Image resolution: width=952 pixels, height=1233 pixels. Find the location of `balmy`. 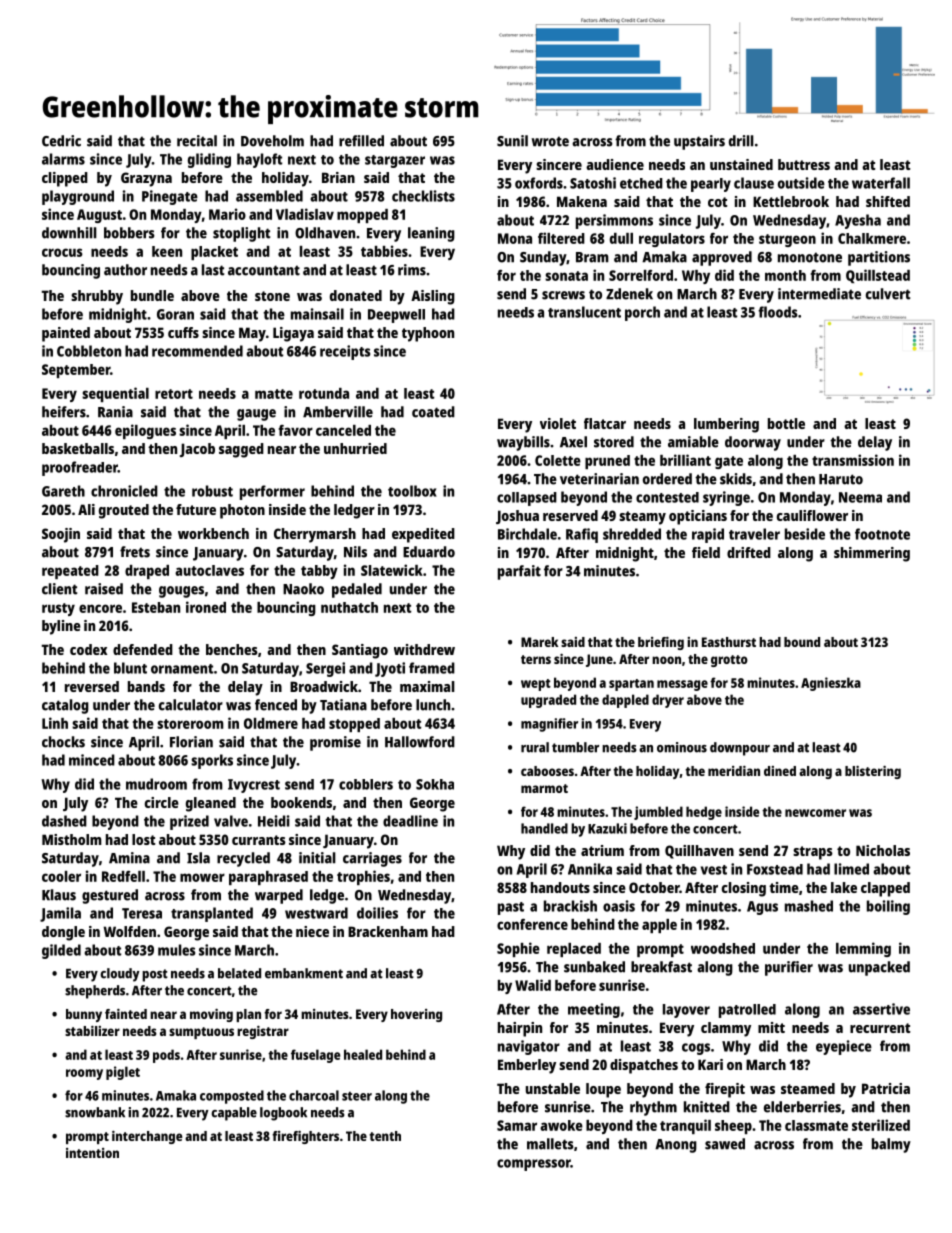

balmy is located at coordinates (891, 1145).
